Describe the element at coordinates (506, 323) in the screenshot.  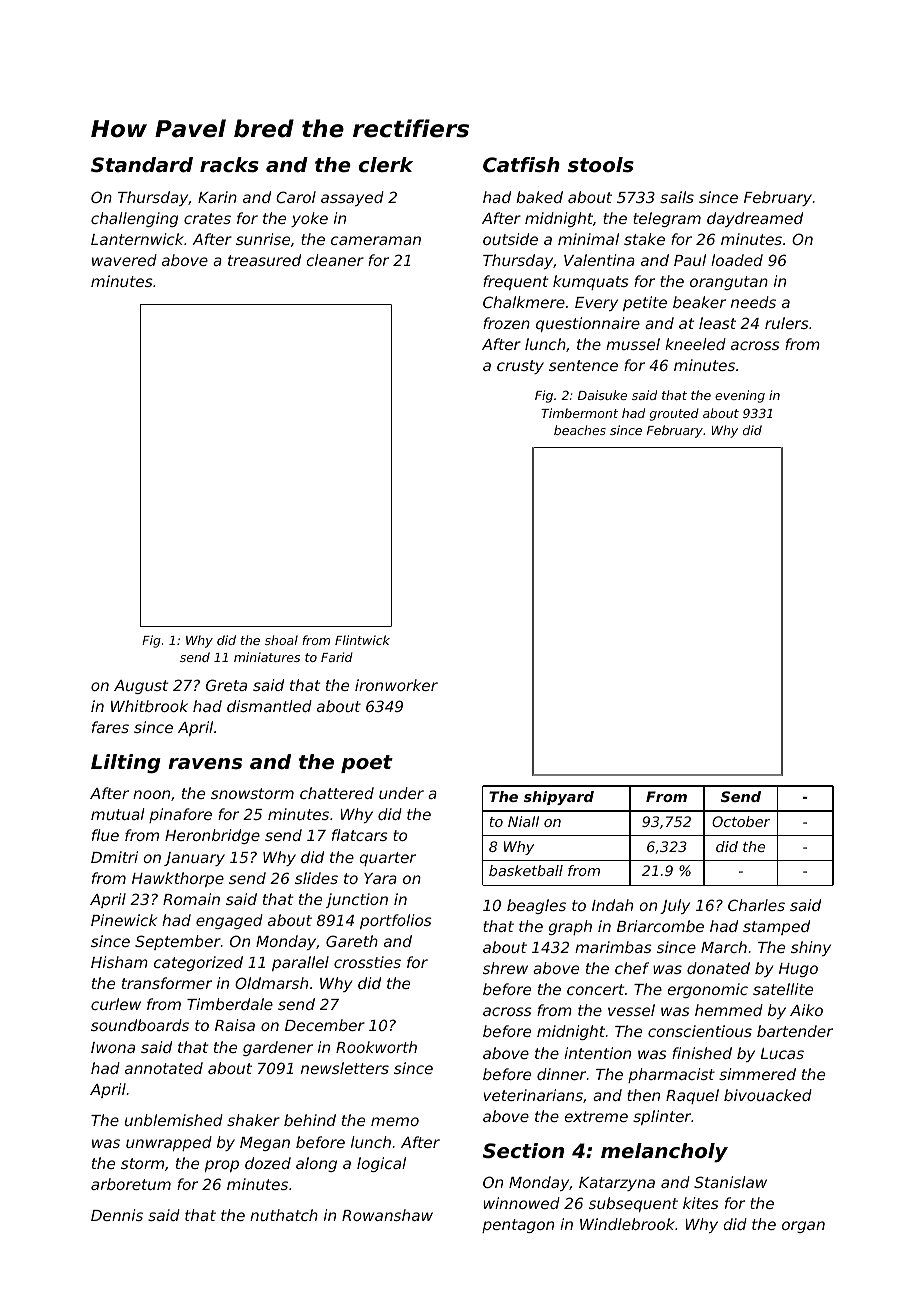
I see `frozen` at that location.
